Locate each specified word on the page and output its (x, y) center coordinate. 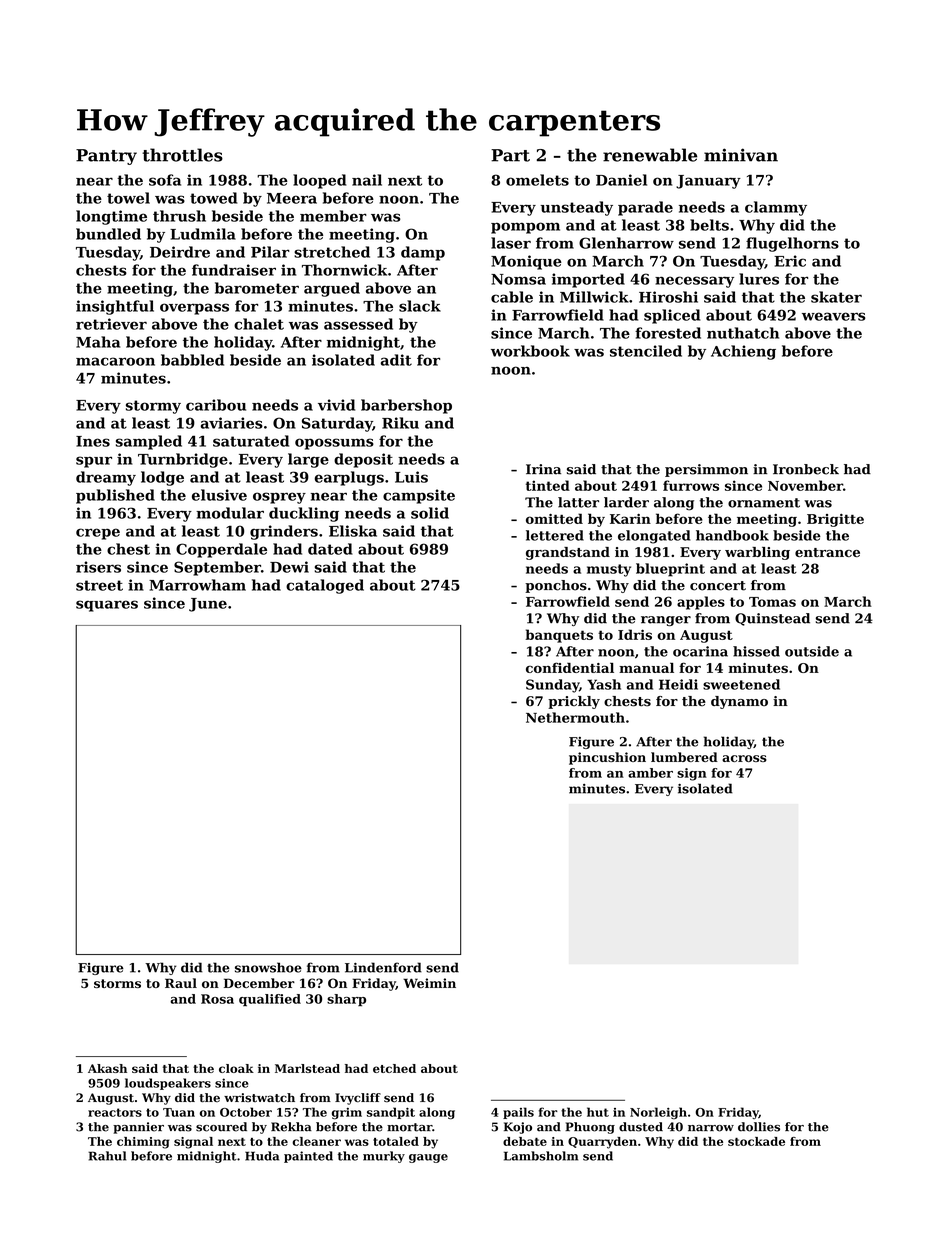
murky (384, 1157)
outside (812, 651)
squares (107, 606)
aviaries (232, 423)
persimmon (706, 470)
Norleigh (658, 1113)
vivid (336, 405)
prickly (574, 702)
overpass (194, 309)
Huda (262, 1156)
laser (511, 243)
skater (836, 297)
